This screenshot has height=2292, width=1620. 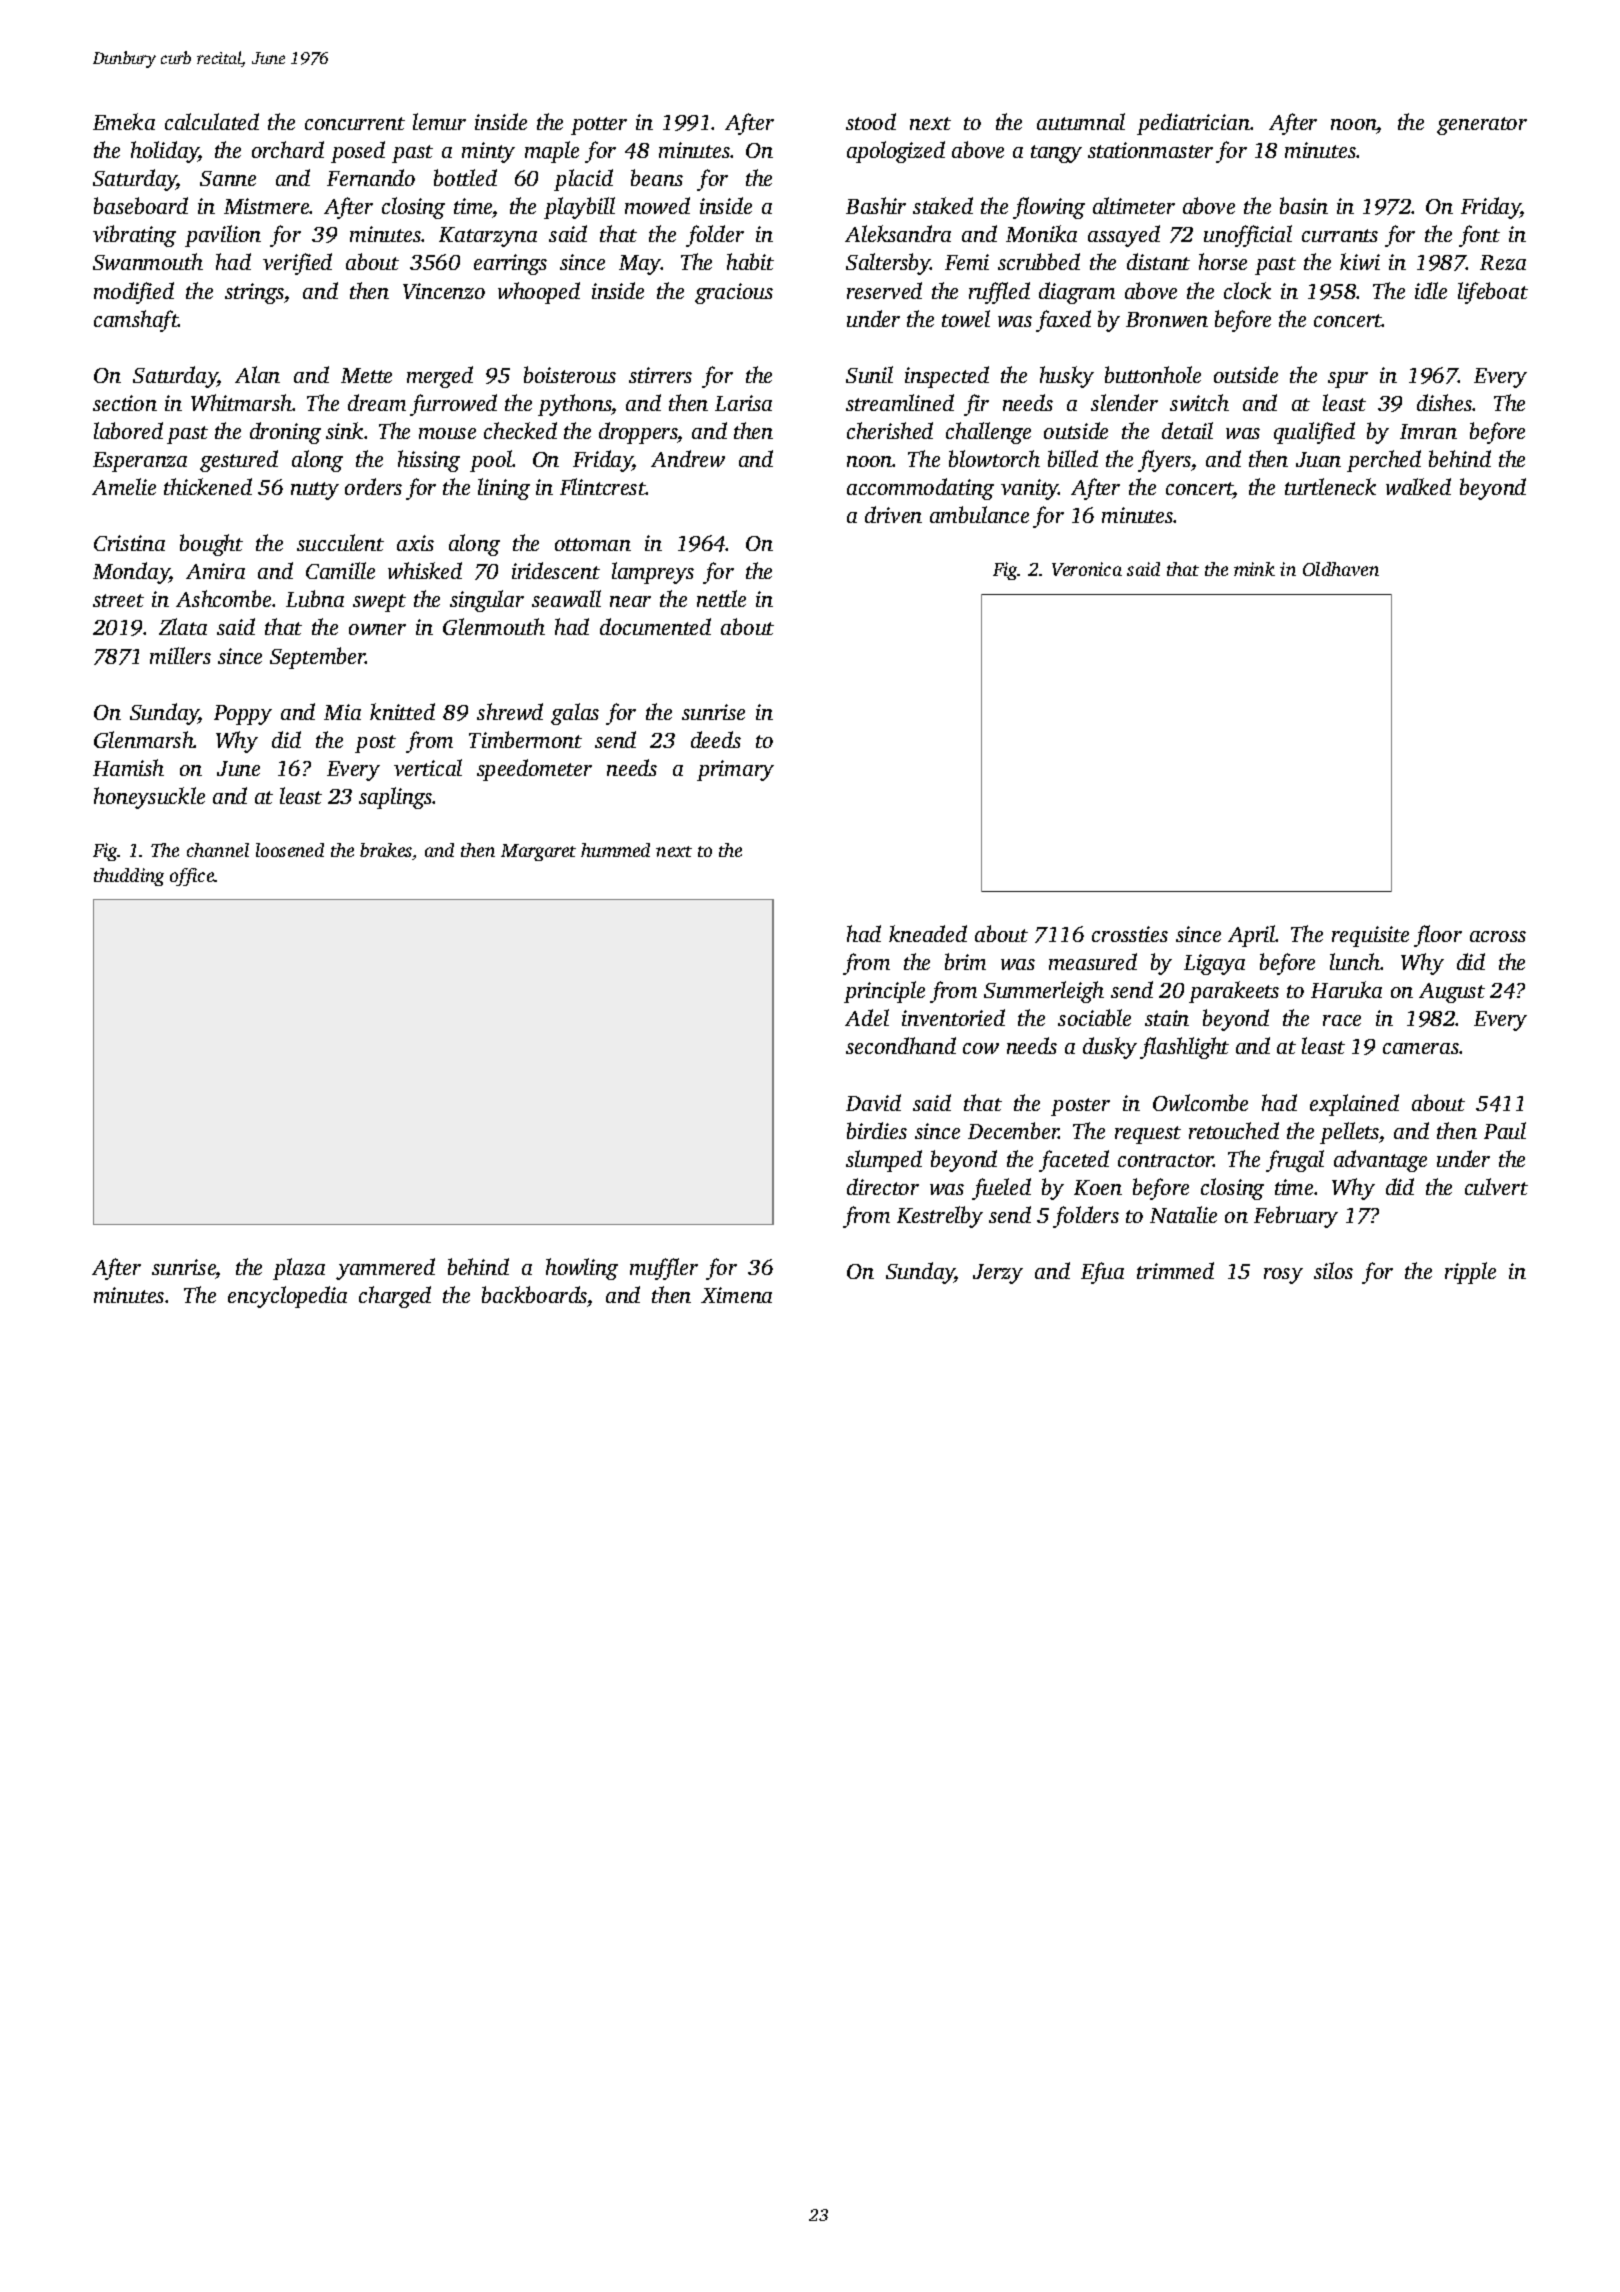 I want to click on generator, so click(x=1482, y=126).
